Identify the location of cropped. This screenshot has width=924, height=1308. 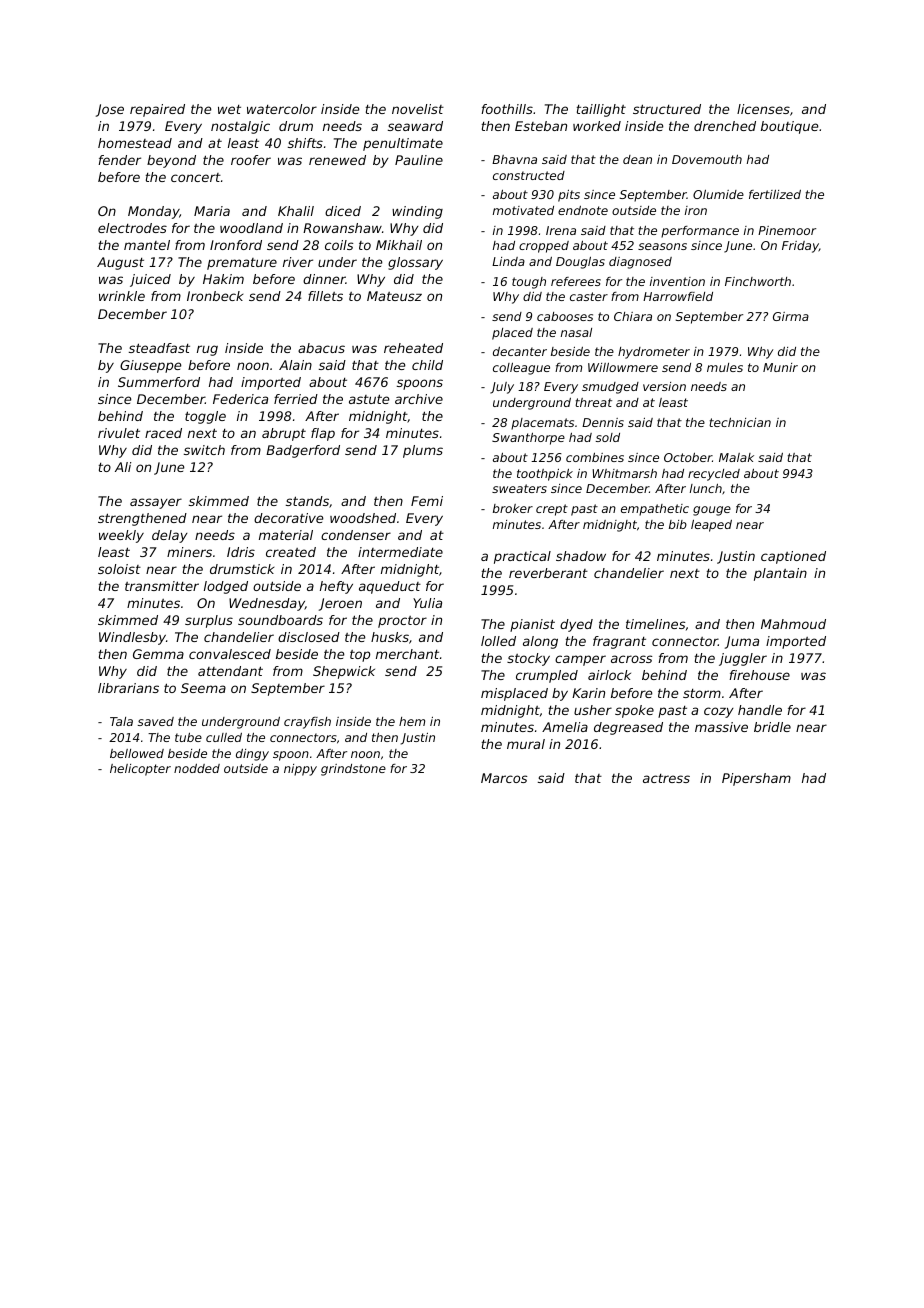
(544, 247).
